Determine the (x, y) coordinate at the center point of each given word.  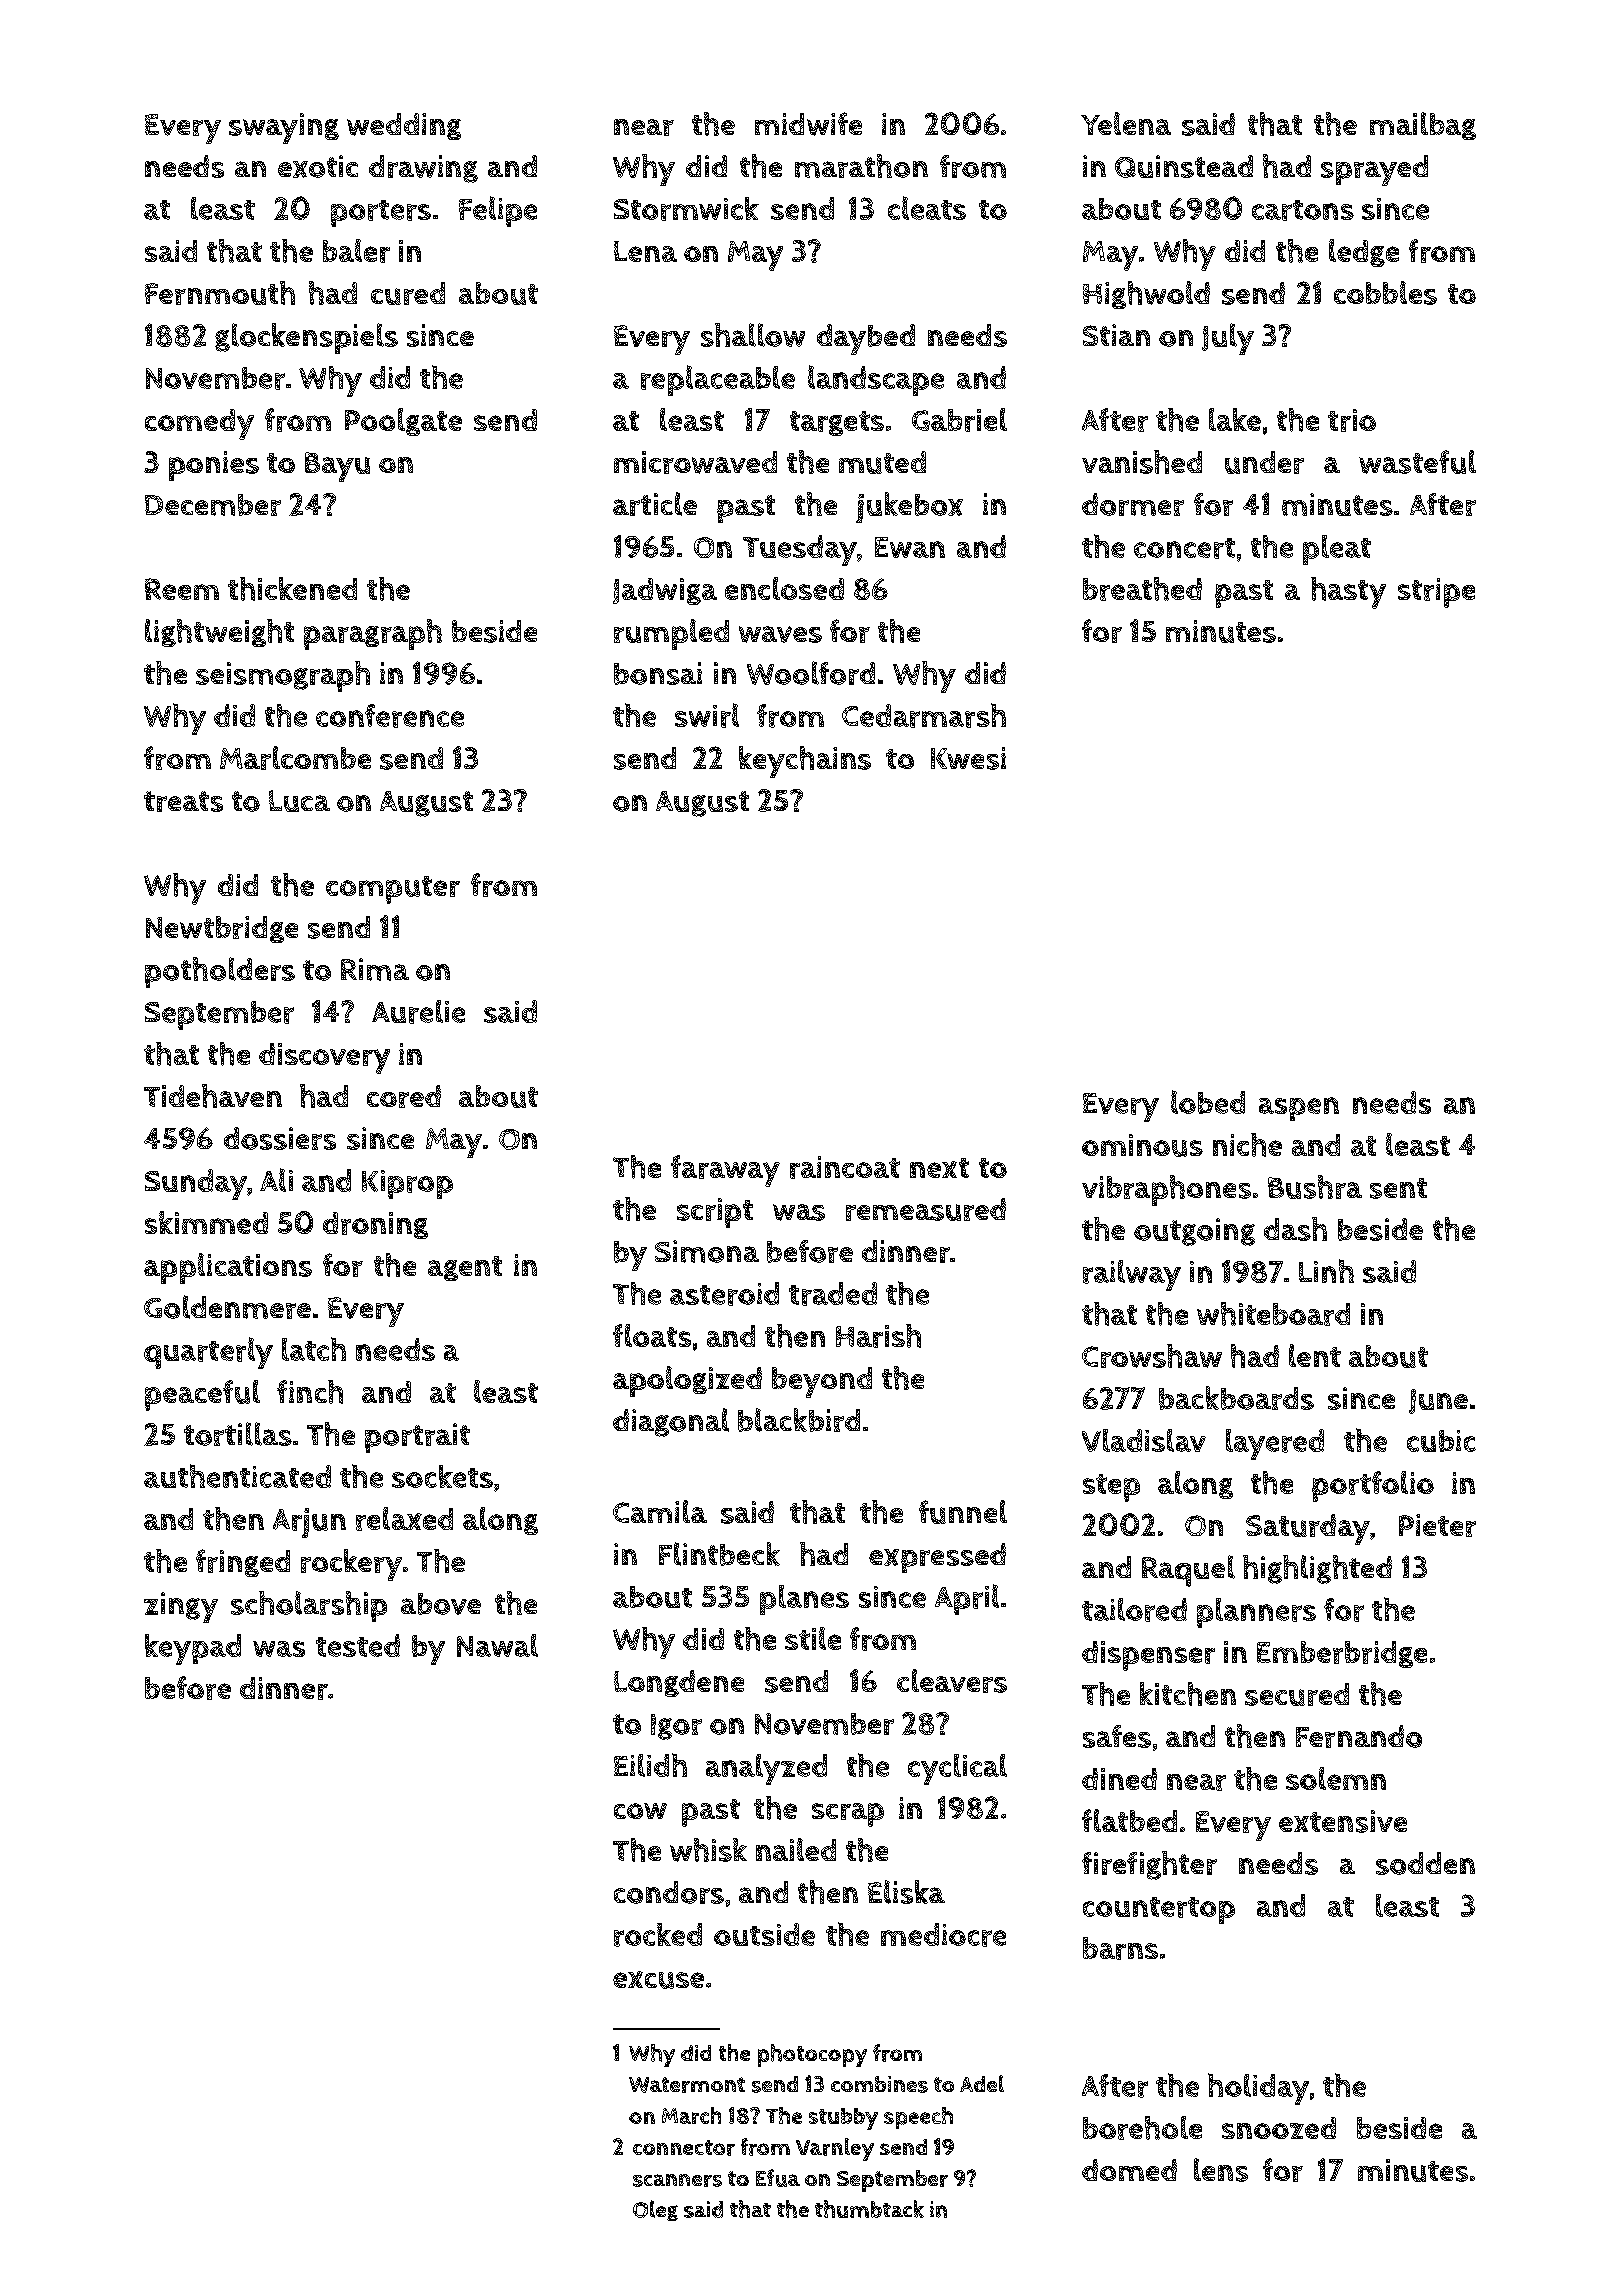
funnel (963, 1512)
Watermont (687, 2085)
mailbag (1423, 126)
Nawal (497, 1645)
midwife (808, 124)
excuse (658, 1980)
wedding (404, 126)
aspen (1299, 1109)
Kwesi (968, 758)
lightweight (219, 633)
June (1438, 1401)
